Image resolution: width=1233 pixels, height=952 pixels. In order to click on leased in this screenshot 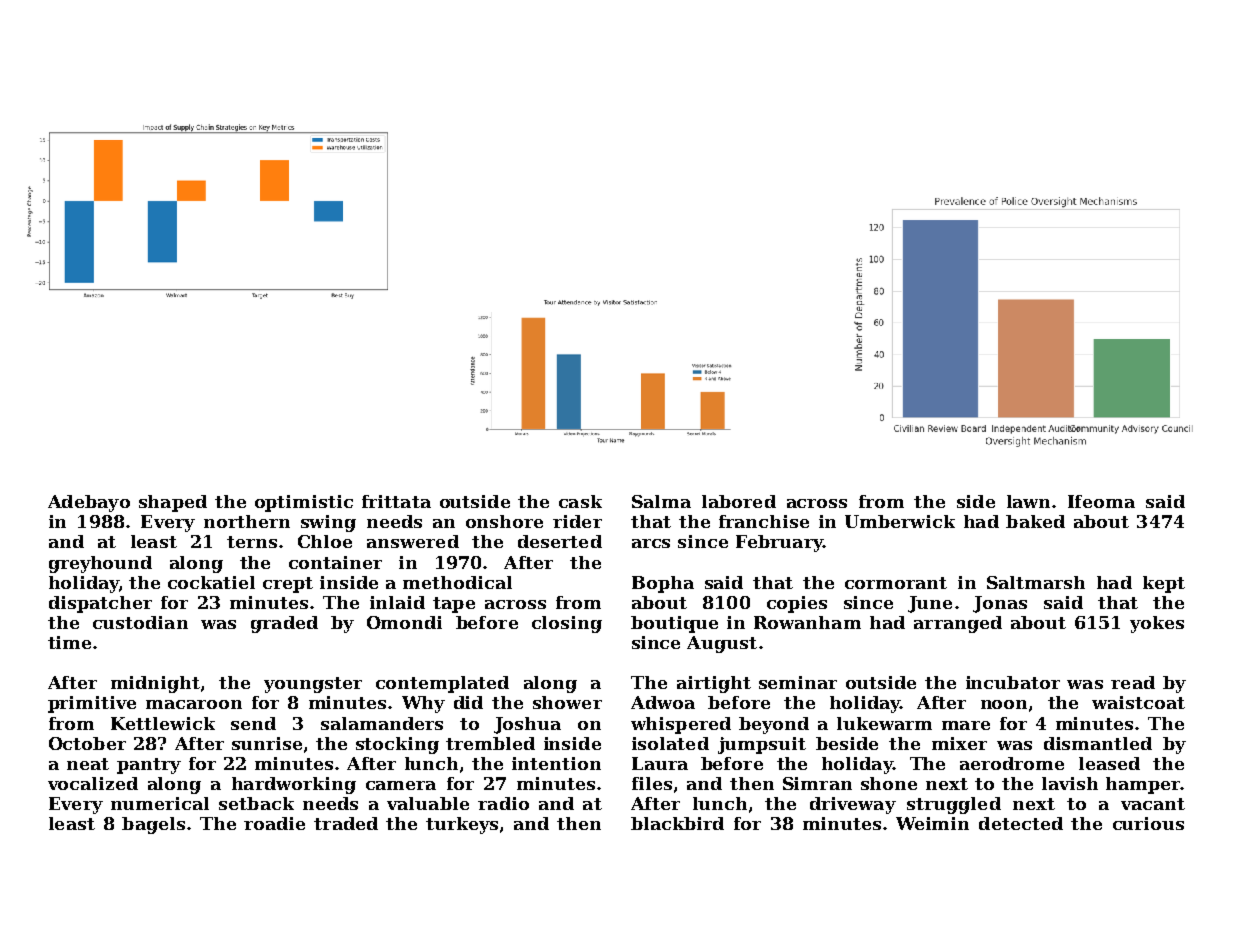, I will do `click(1109, 763)`.
